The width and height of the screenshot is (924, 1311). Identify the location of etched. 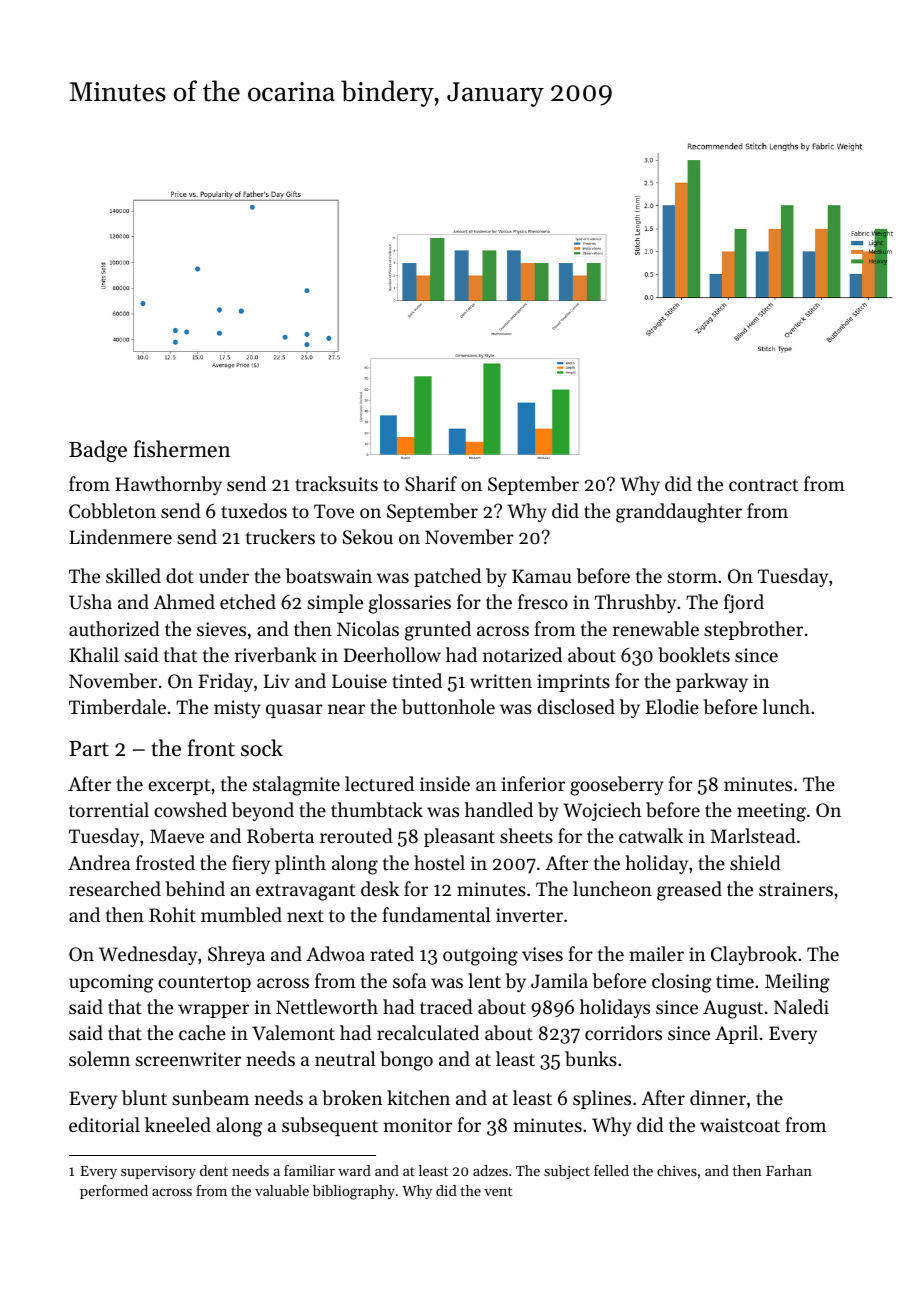
(248, 601).
